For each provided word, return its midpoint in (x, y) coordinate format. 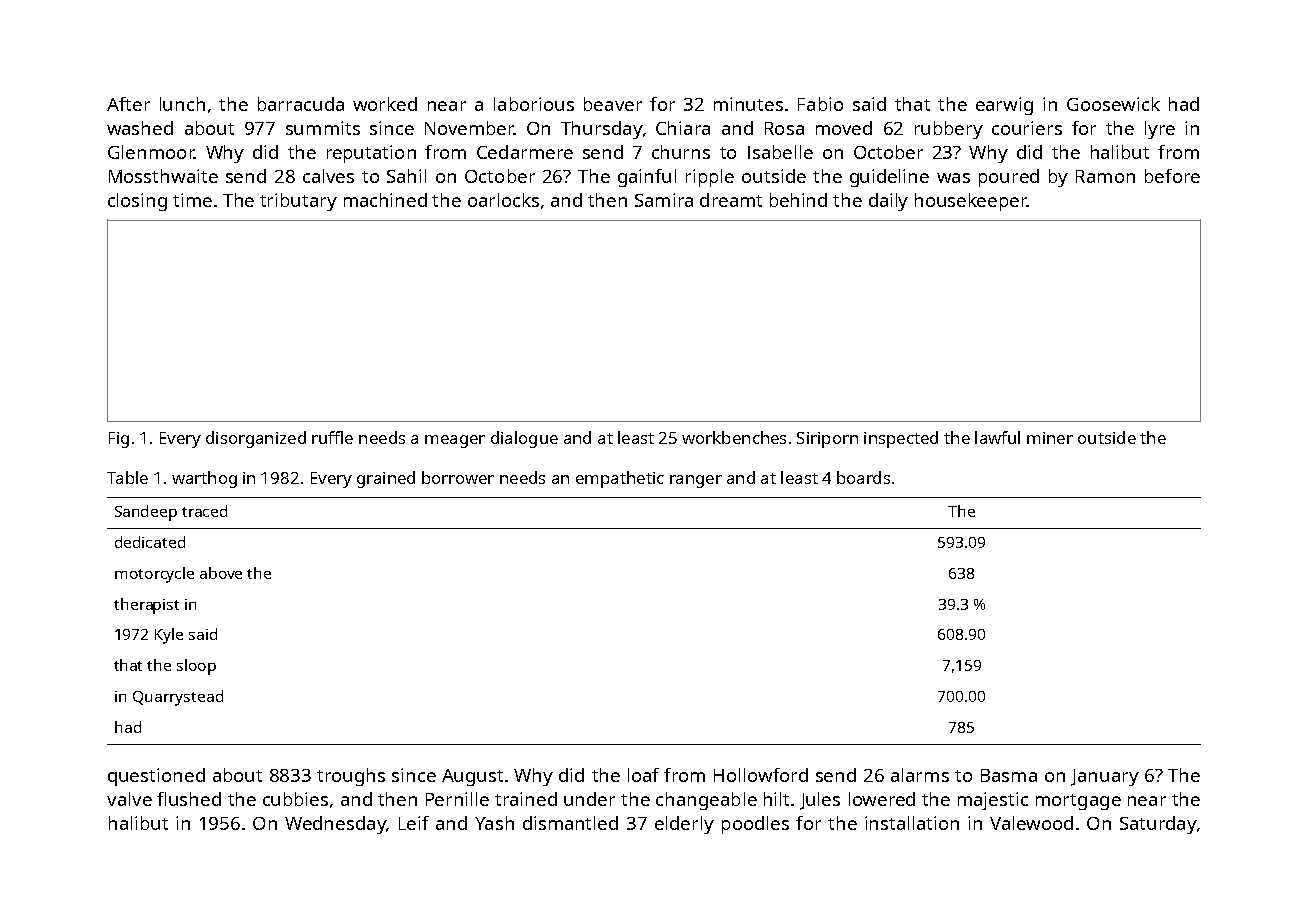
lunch (182, 104)
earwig (1004, 106)
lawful (997, 437)
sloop (196, 667)
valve (129, 799)
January (1105, 777)
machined (385, 200)
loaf (643, 775)
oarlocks (503, 200)
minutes (748, 104)
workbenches (734, 437)
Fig (119, 440)
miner (1050, 438)
